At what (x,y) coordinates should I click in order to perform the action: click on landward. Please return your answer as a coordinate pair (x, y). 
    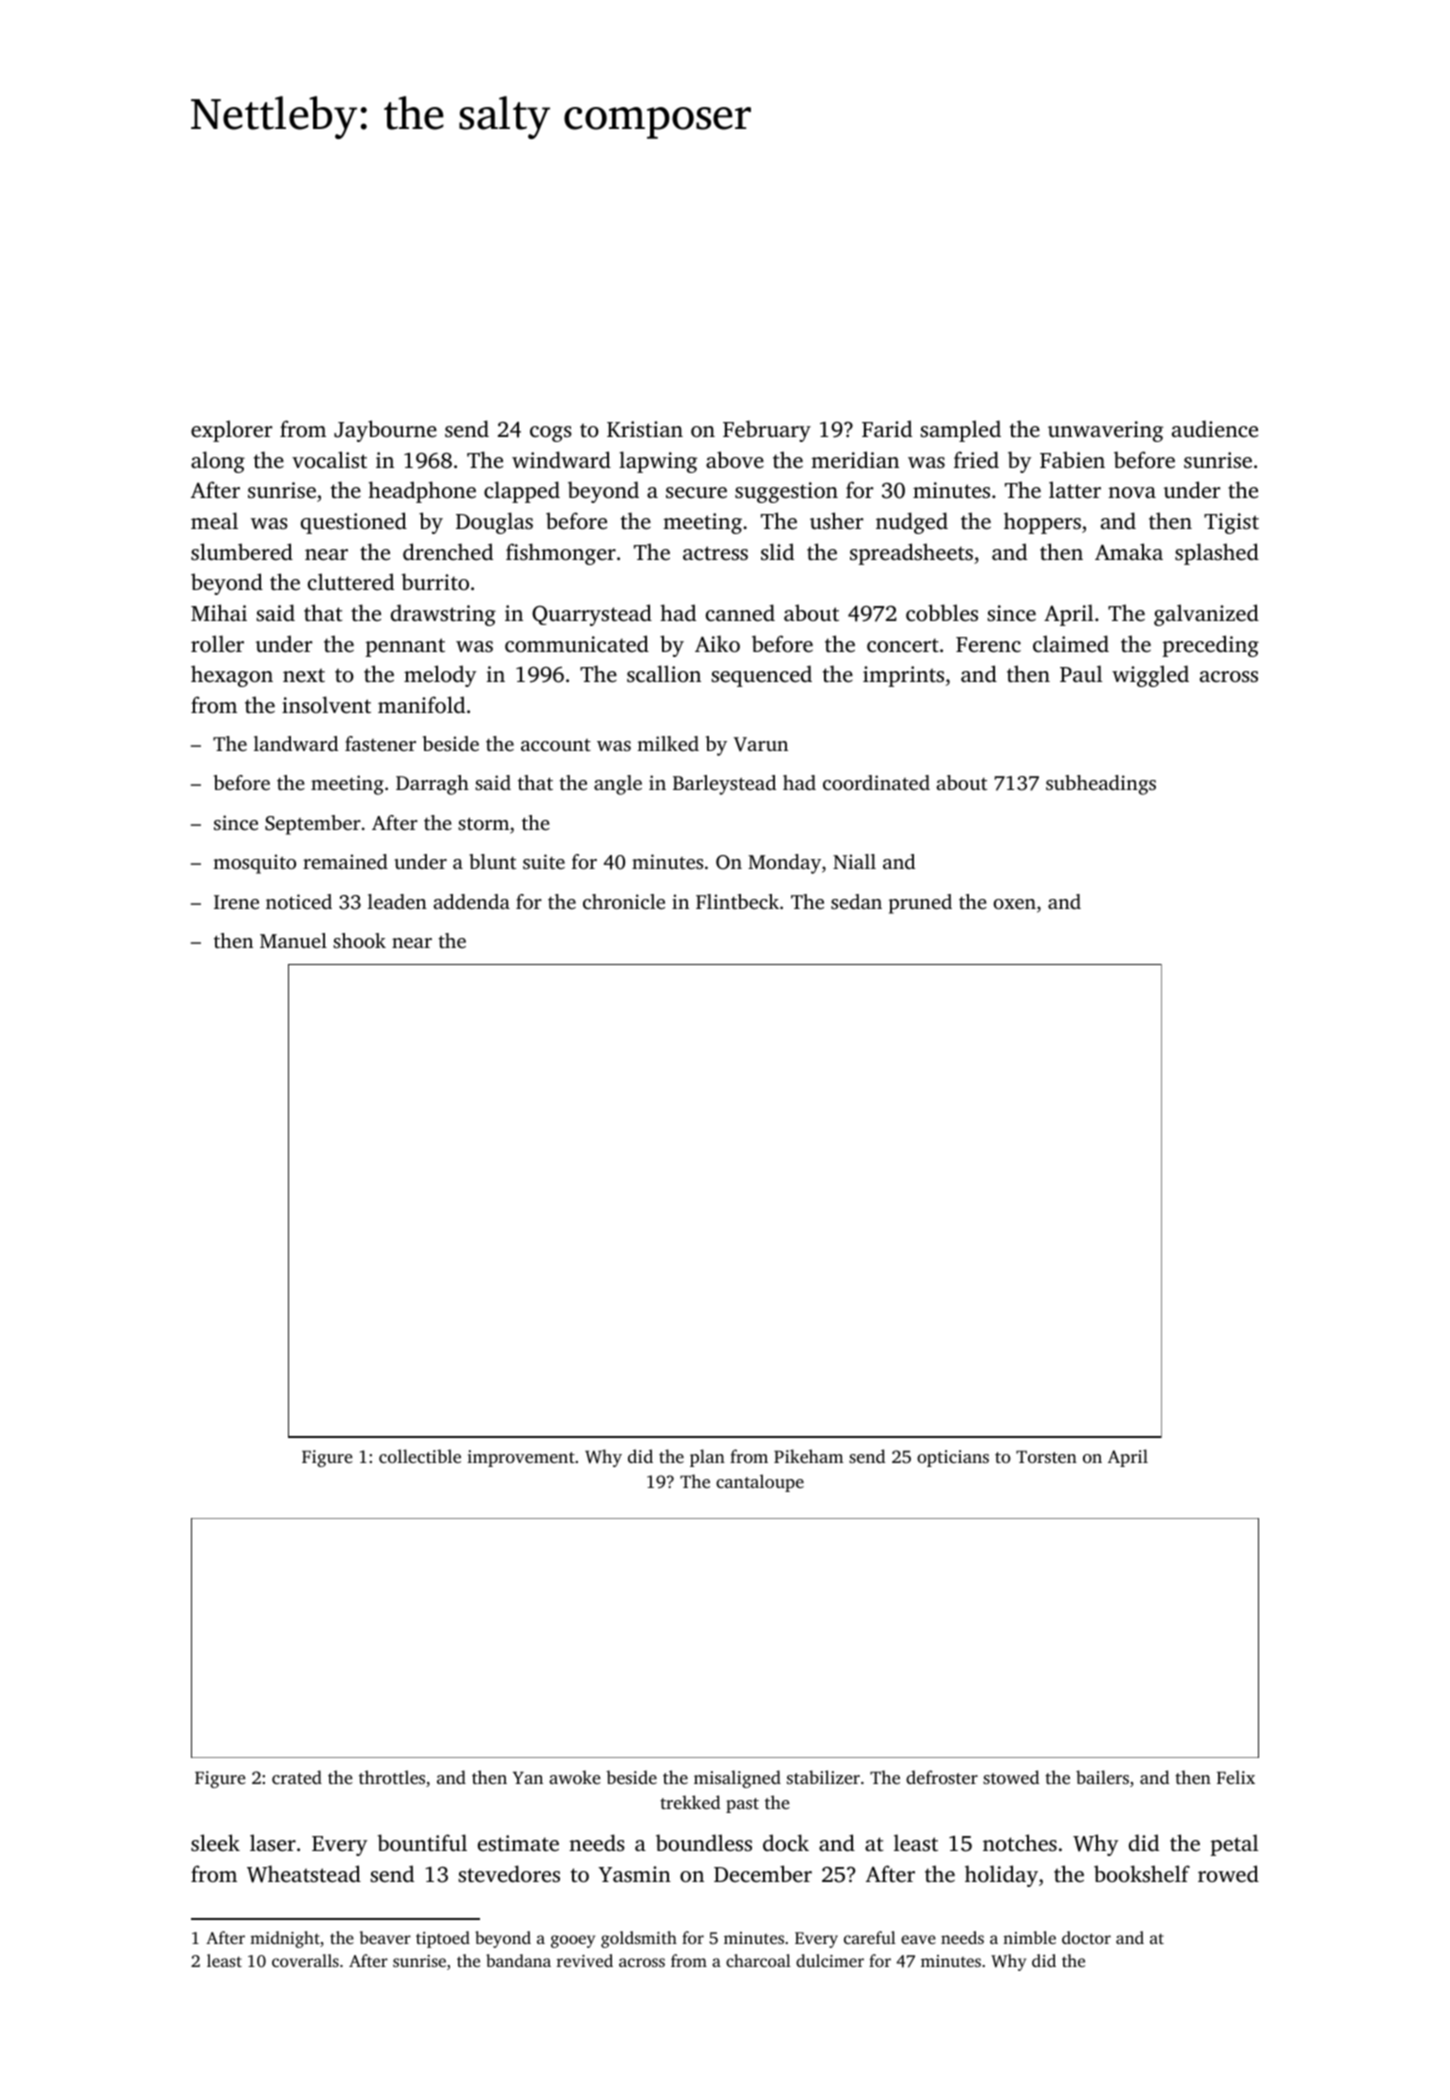
    Looking at the image, I should click on (296, 743).
